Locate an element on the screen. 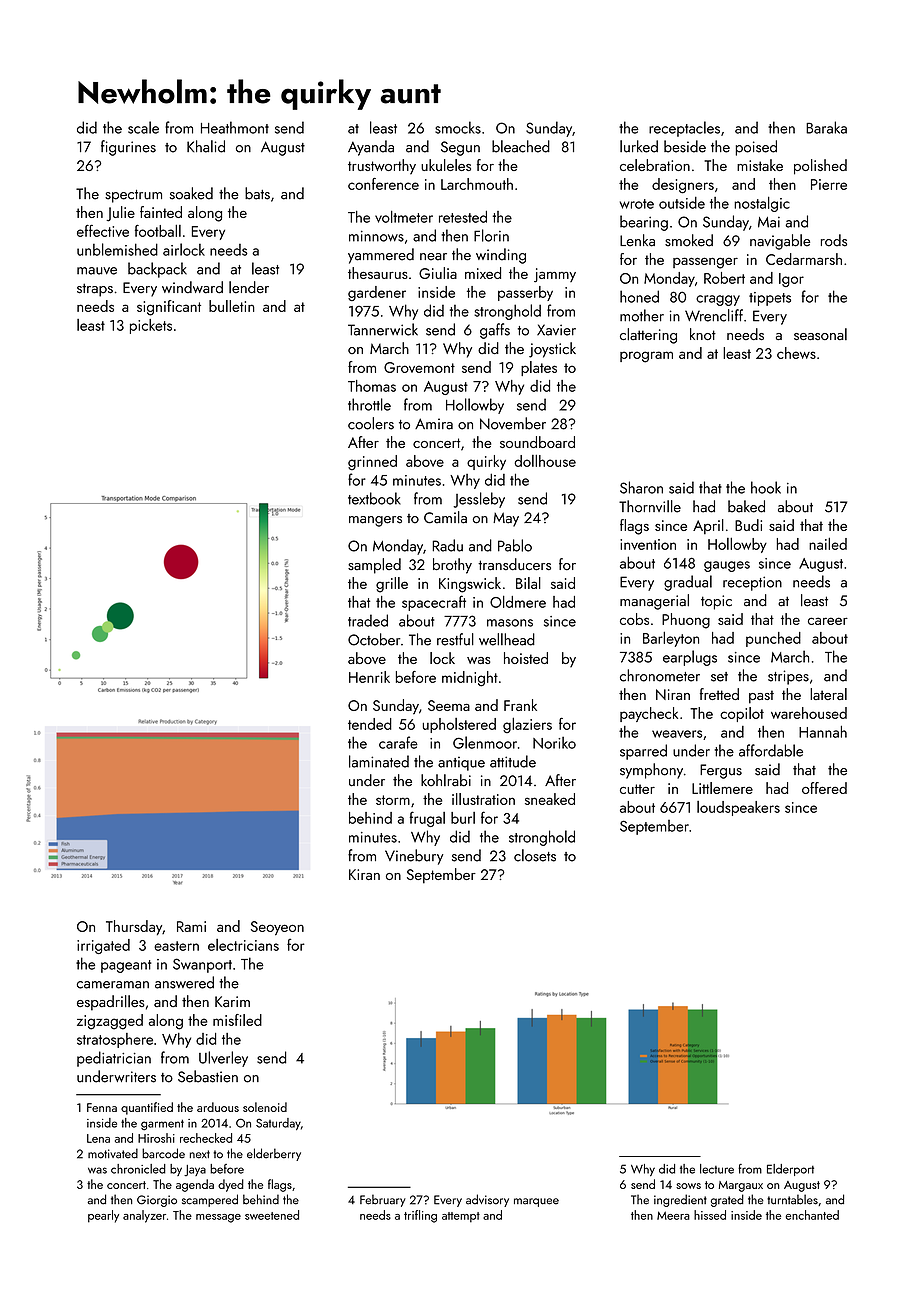 Image resolution: width=924 pixels, height=1308 pixels. pearly is located at coordinates (103, 1216).
